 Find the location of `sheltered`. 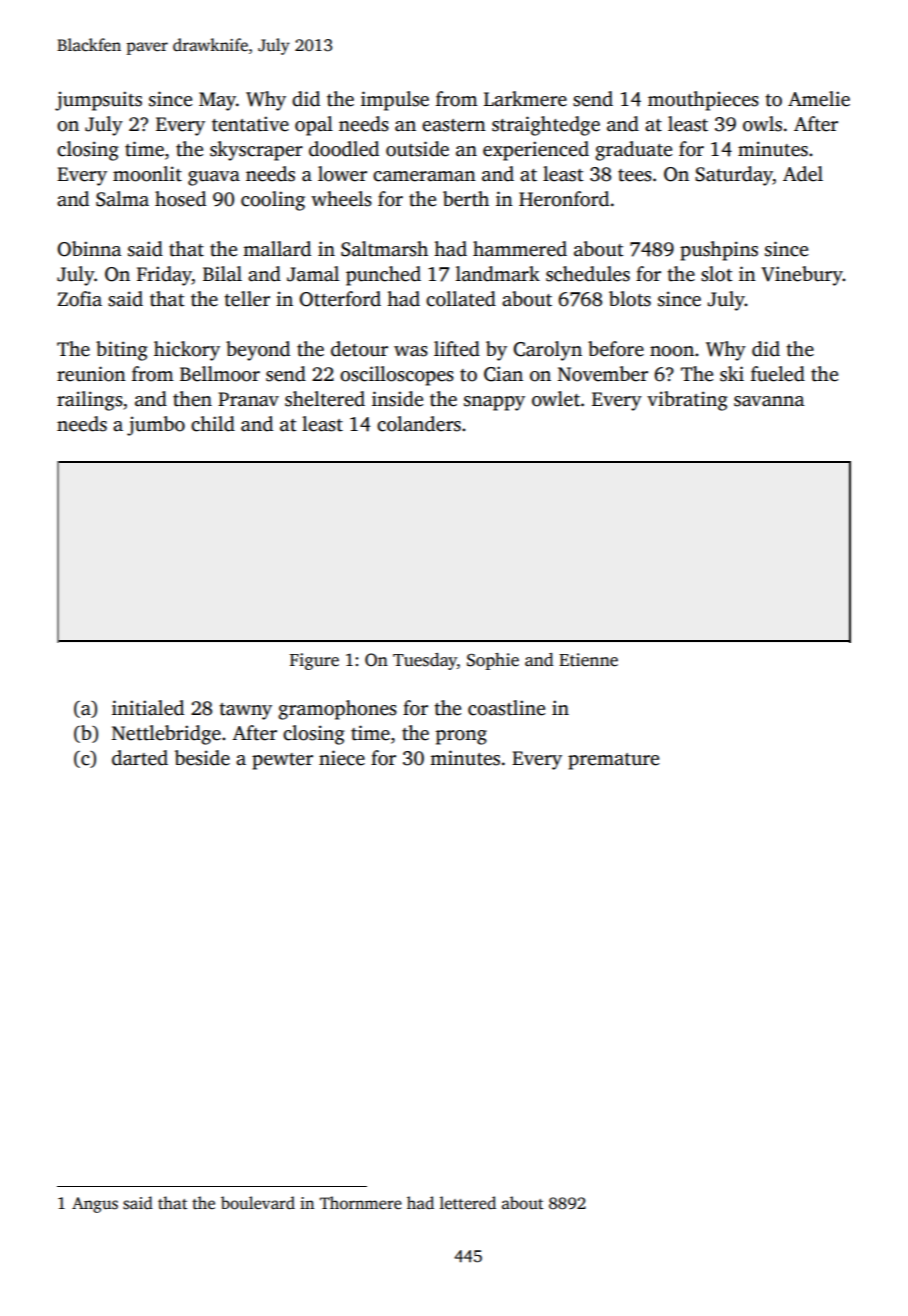

sheltered is located at coordinates (325, 399).
